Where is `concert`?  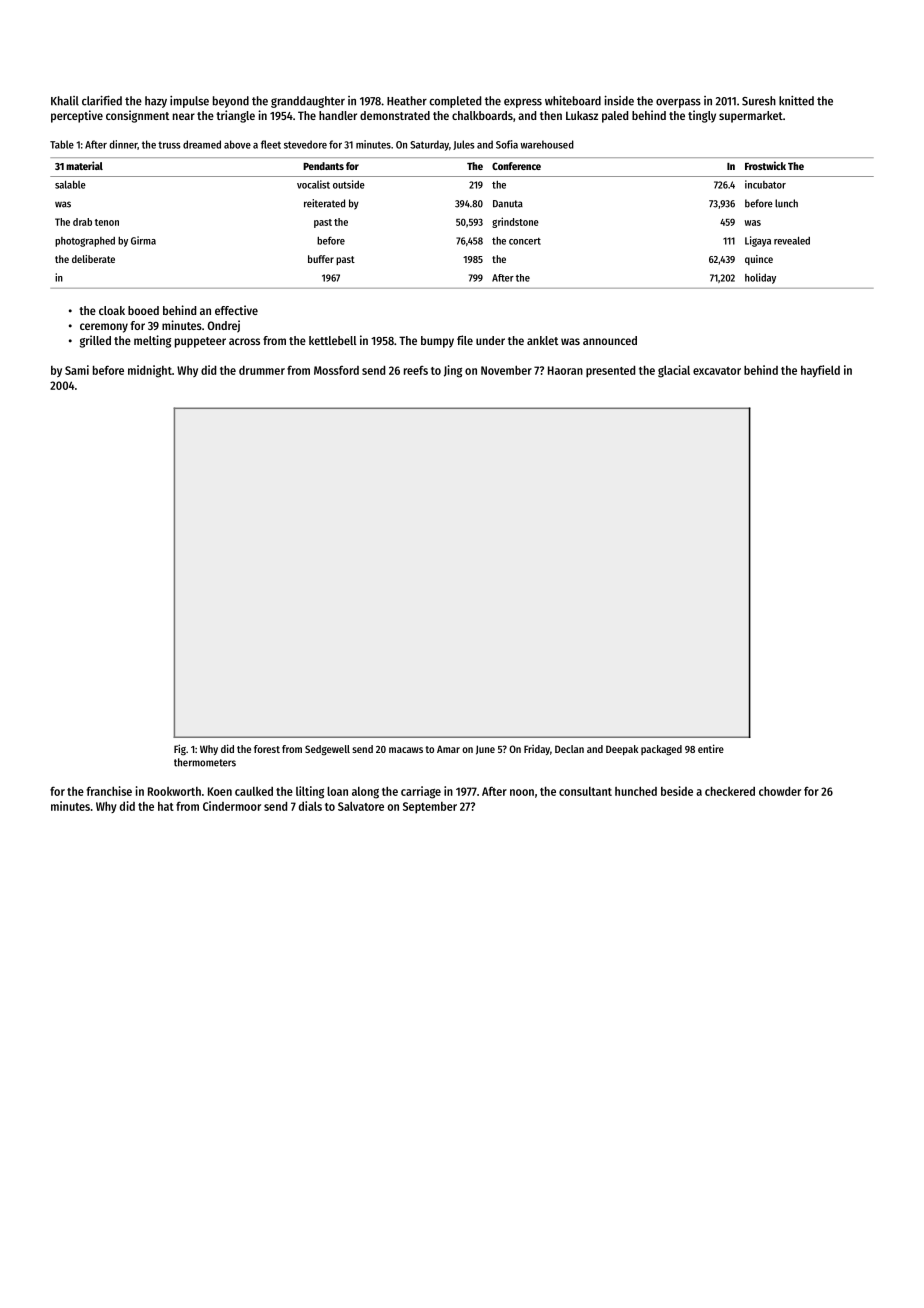
concert is located at coordinates (525, 241).
